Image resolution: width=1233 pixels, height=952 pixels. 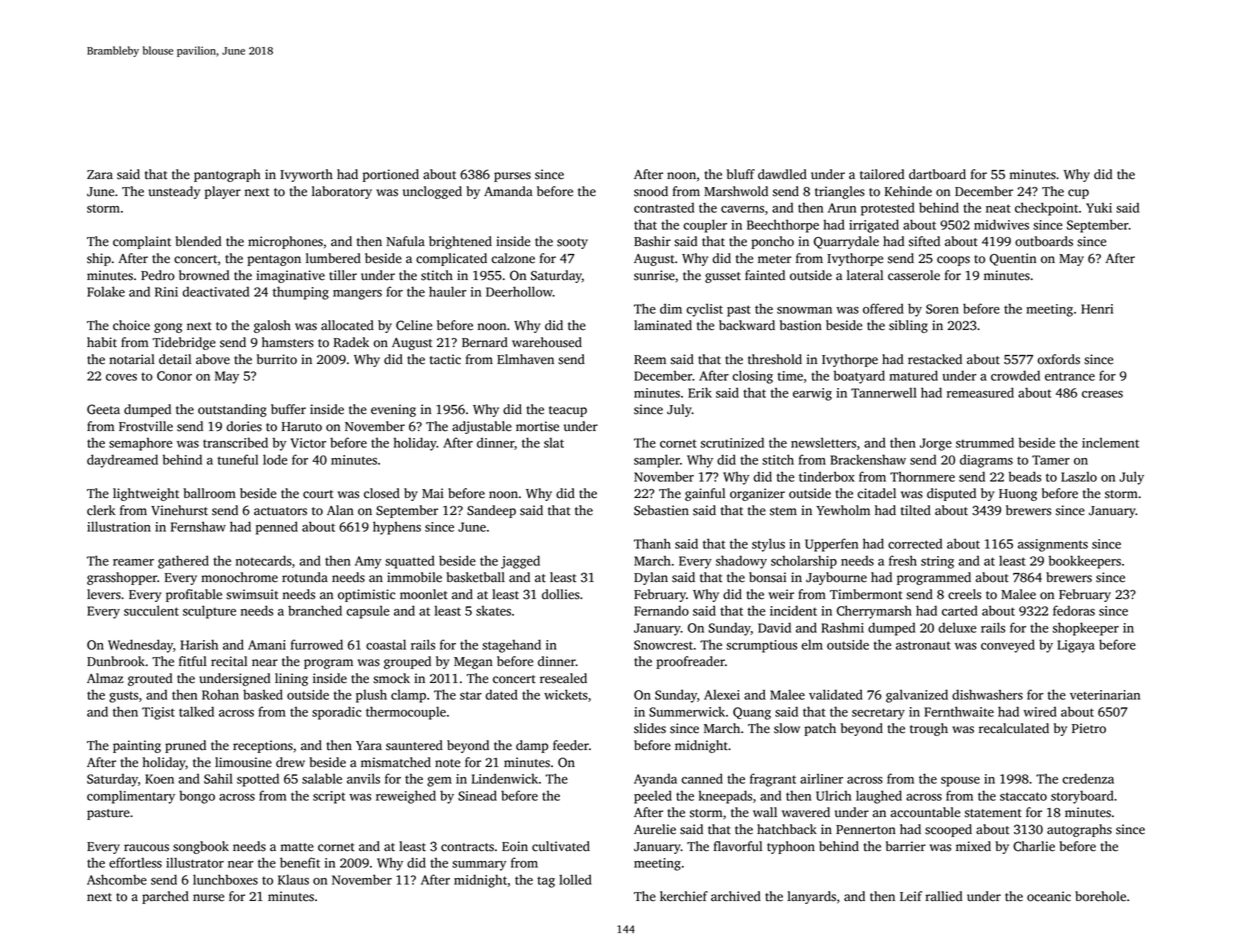 I want to click on sooty, so click(x=572, y=243).
